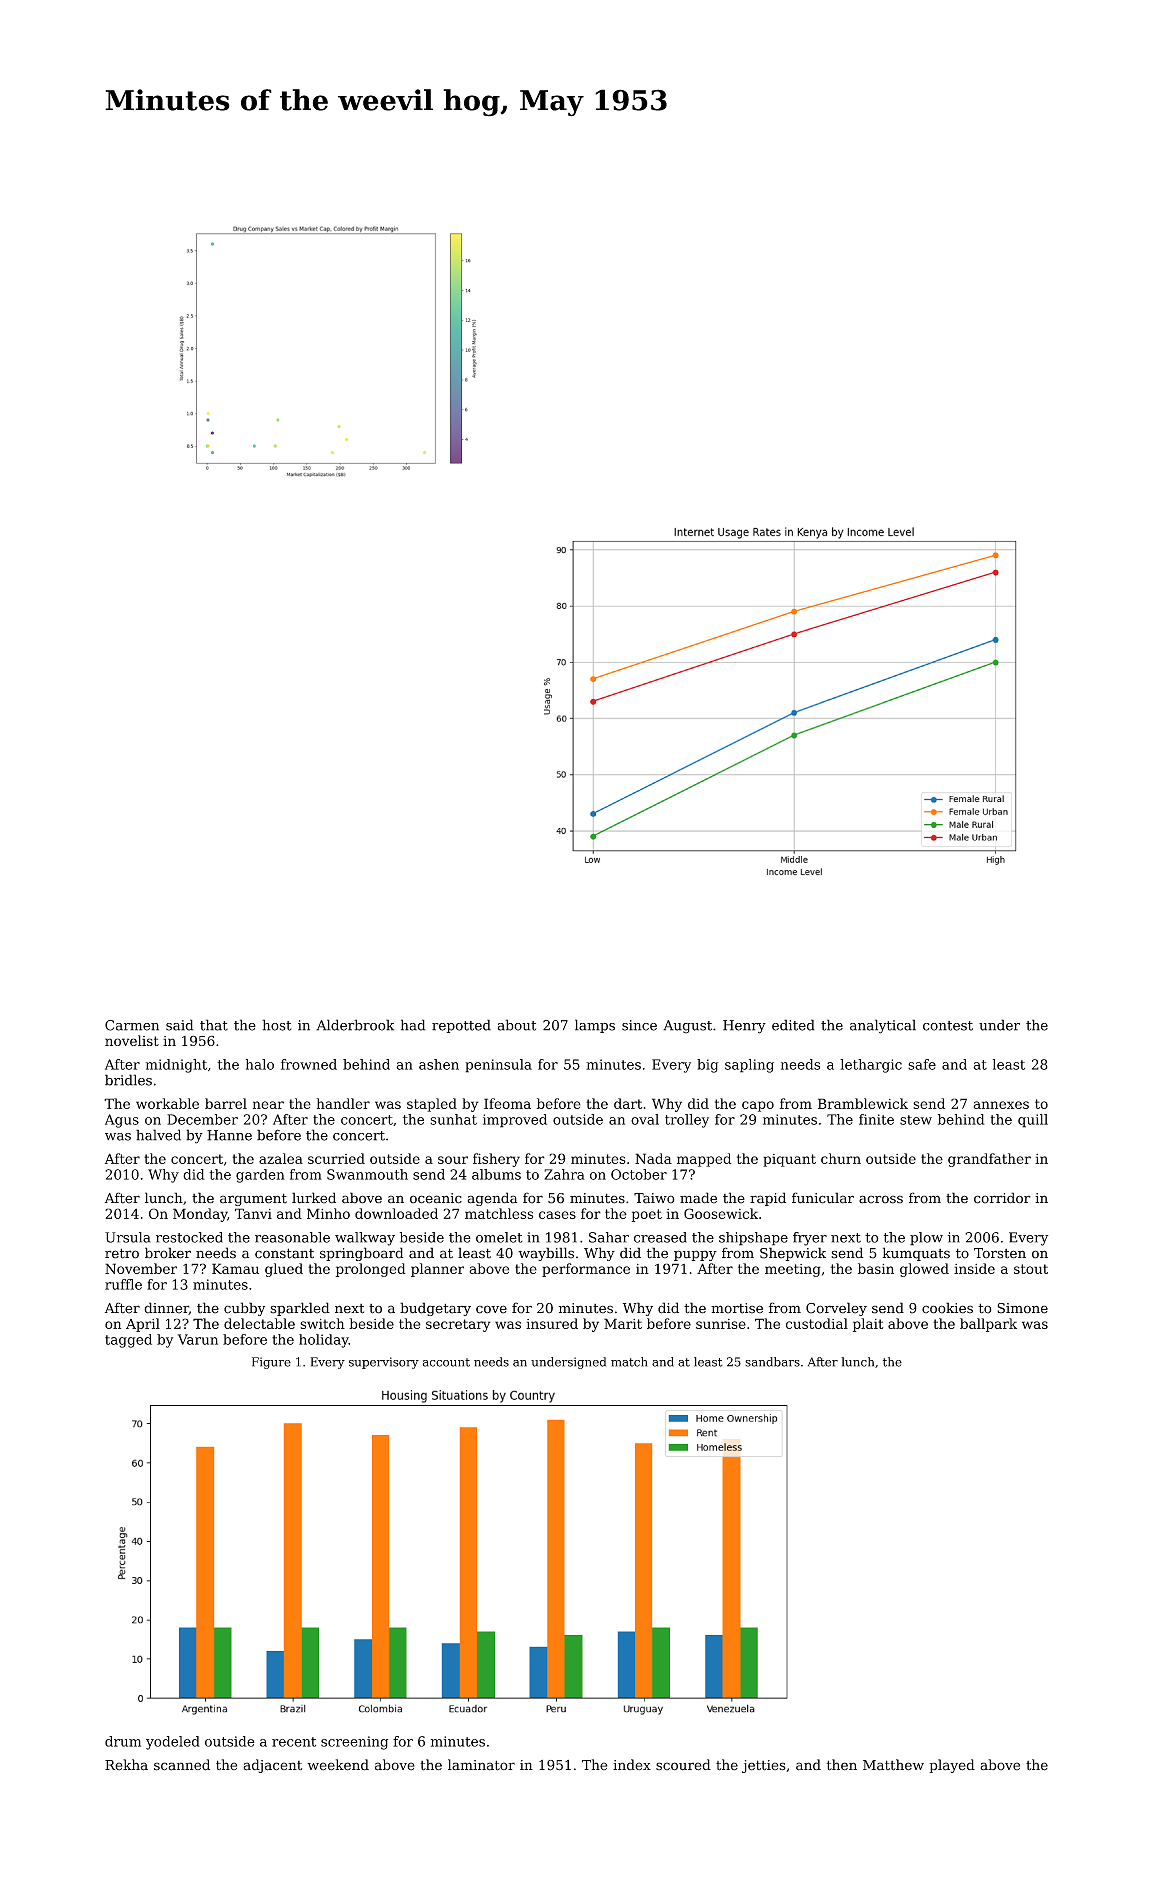  What do you see at coordinates (272, 1766) in the image?
I see `adjacent` at bounding box center [272, 1766].
